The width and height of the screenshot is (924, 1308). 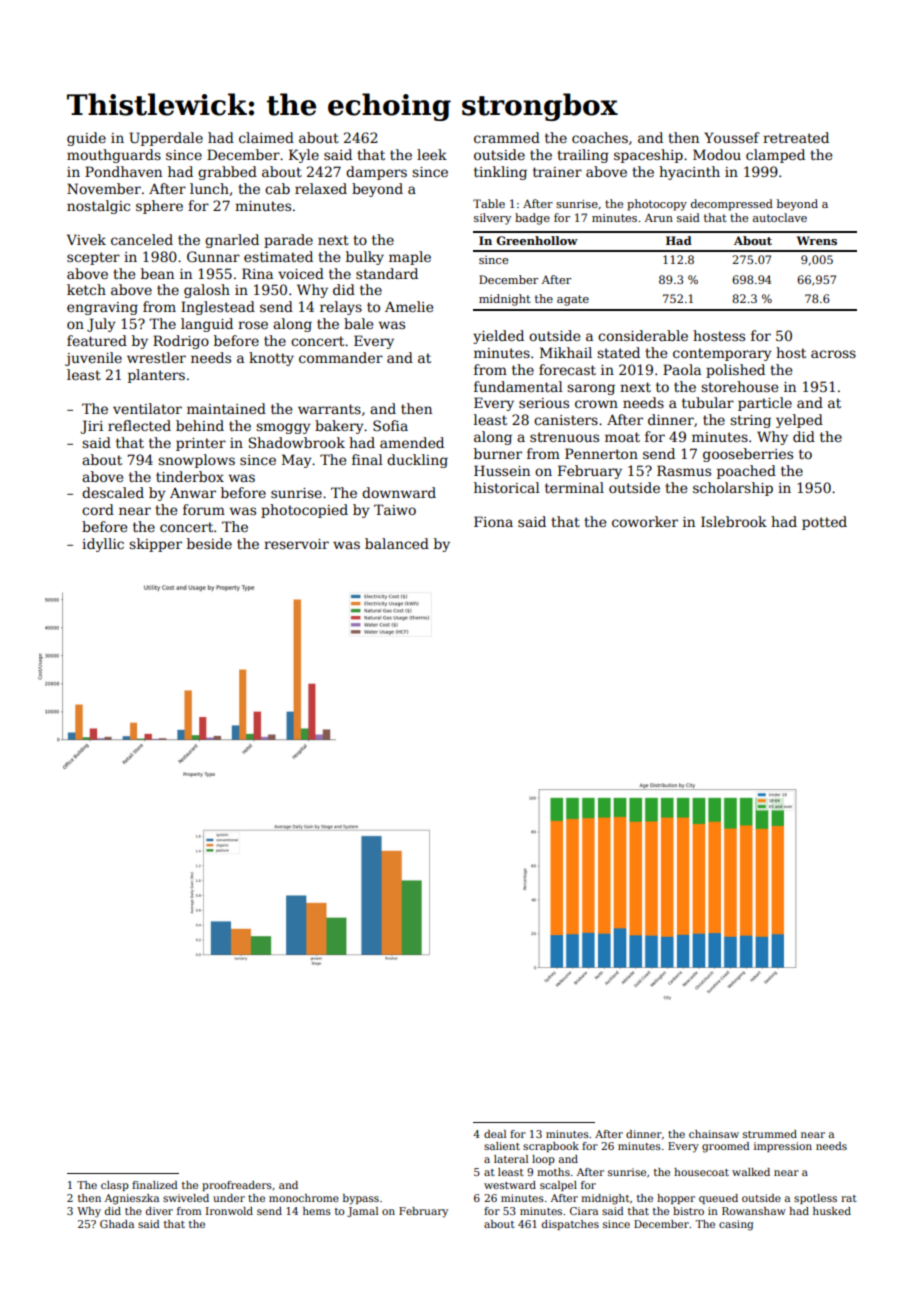 I want to click on Pondhaven, so click(x=123, y=171).
